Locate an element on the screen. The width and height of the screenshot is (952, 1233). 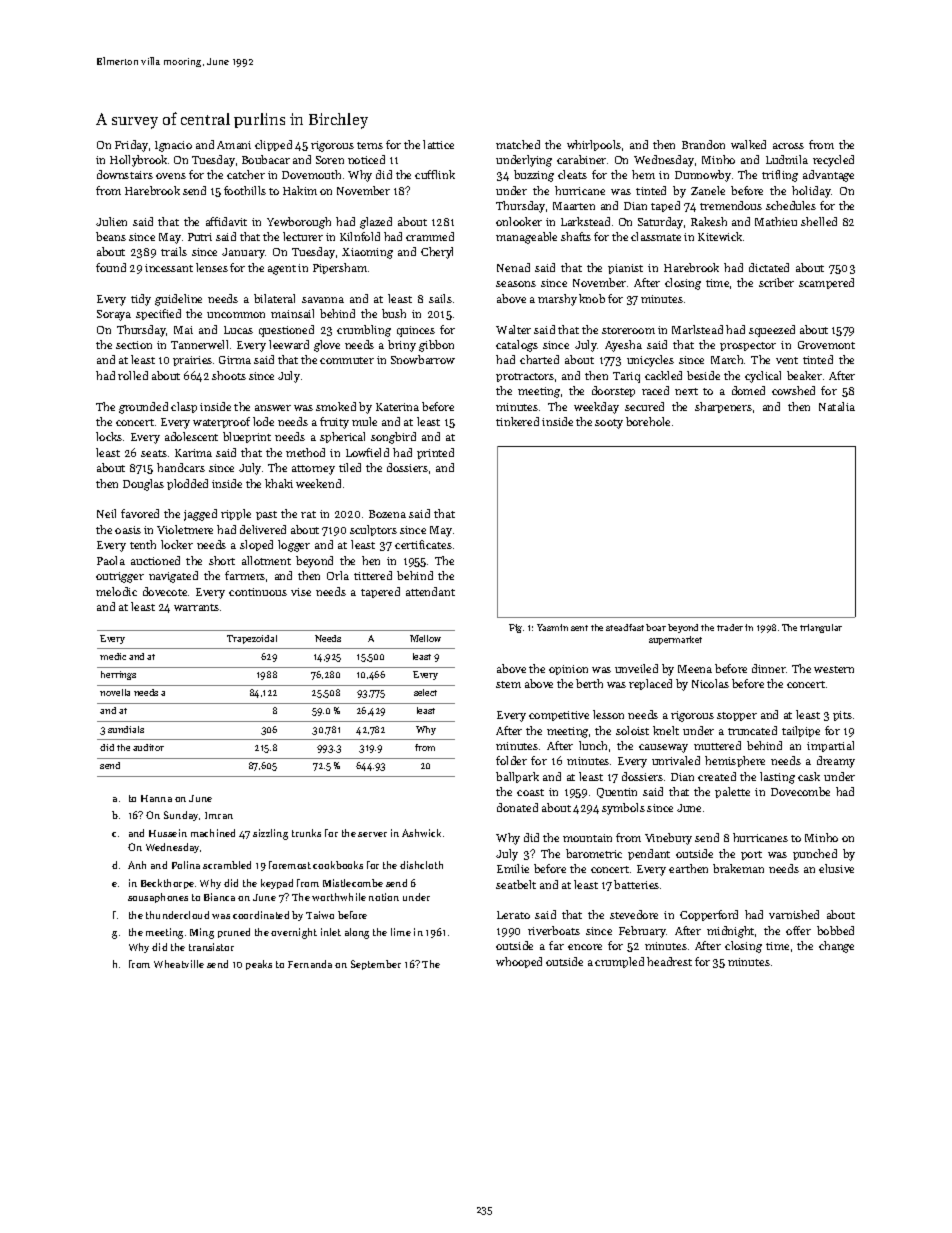
leeward is located at coordinates (289, 344).
